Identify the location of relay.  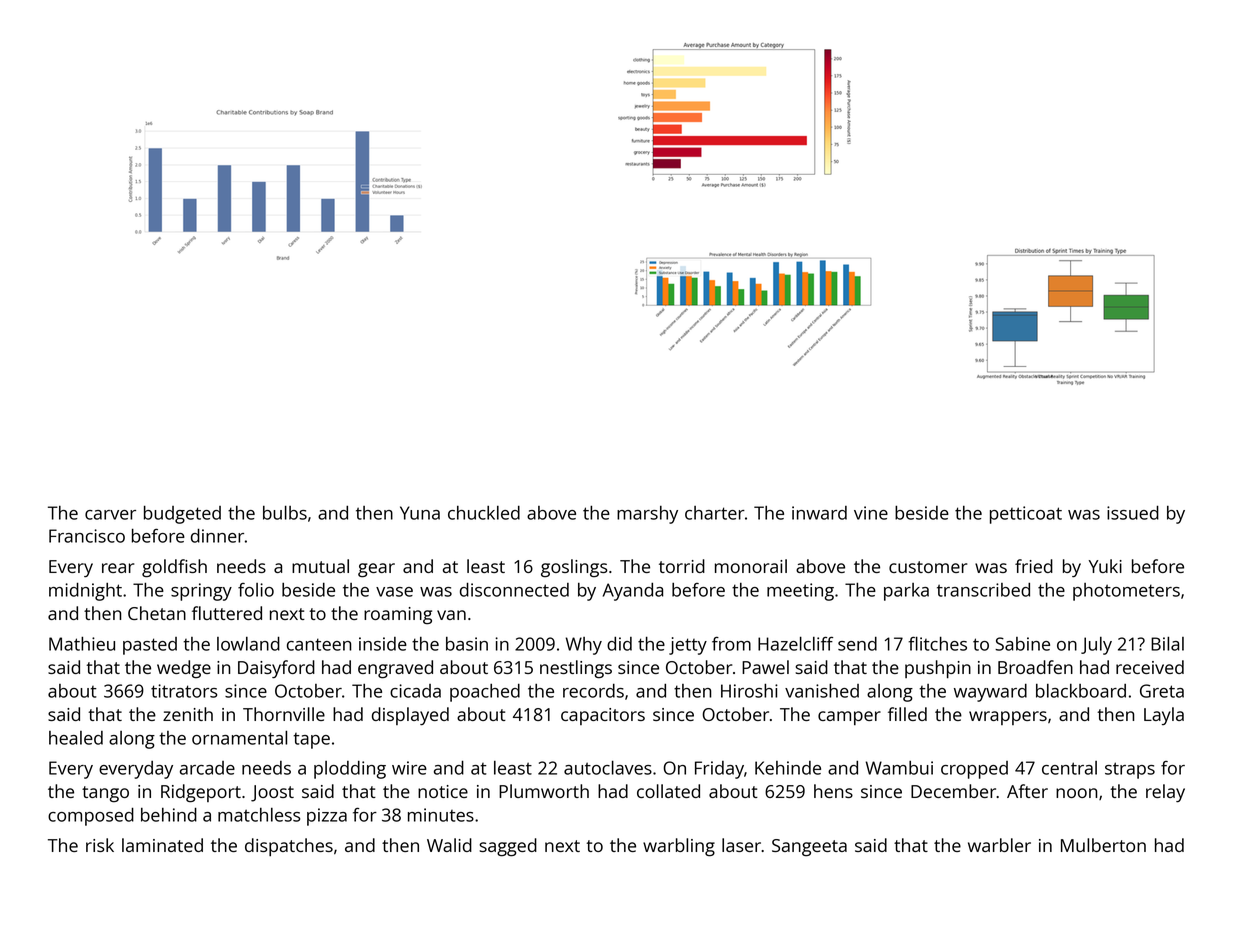
(1165, 793).
